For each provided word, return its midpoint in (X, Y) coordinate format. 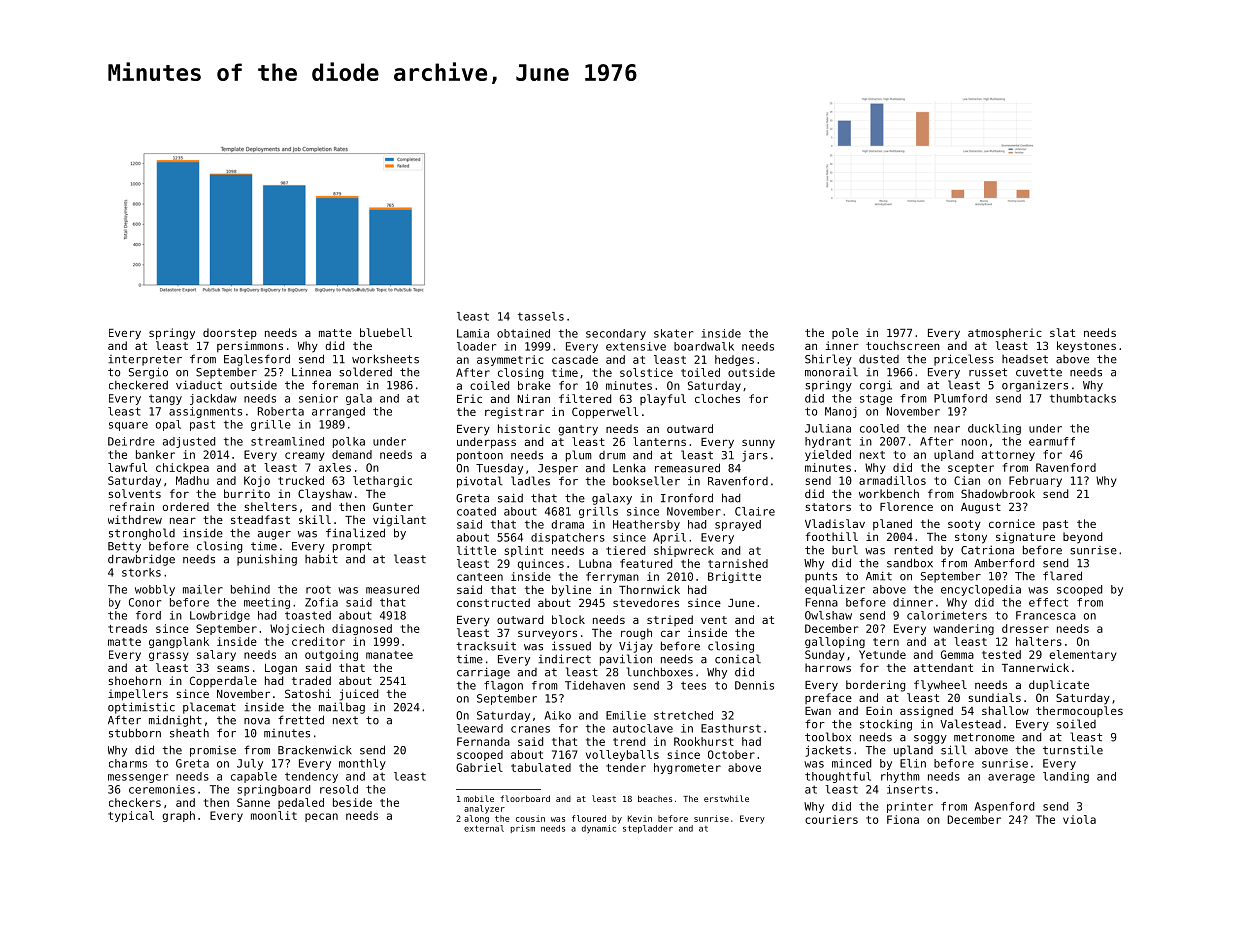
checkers (135, 802)
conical (738, 659)
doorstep (230, 333)
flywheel (940, 686)
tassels (541, 316)
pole (845, 333)
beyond (1082, 538)
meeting (267, 603)
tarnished (738, 563)
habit (321, 559)
